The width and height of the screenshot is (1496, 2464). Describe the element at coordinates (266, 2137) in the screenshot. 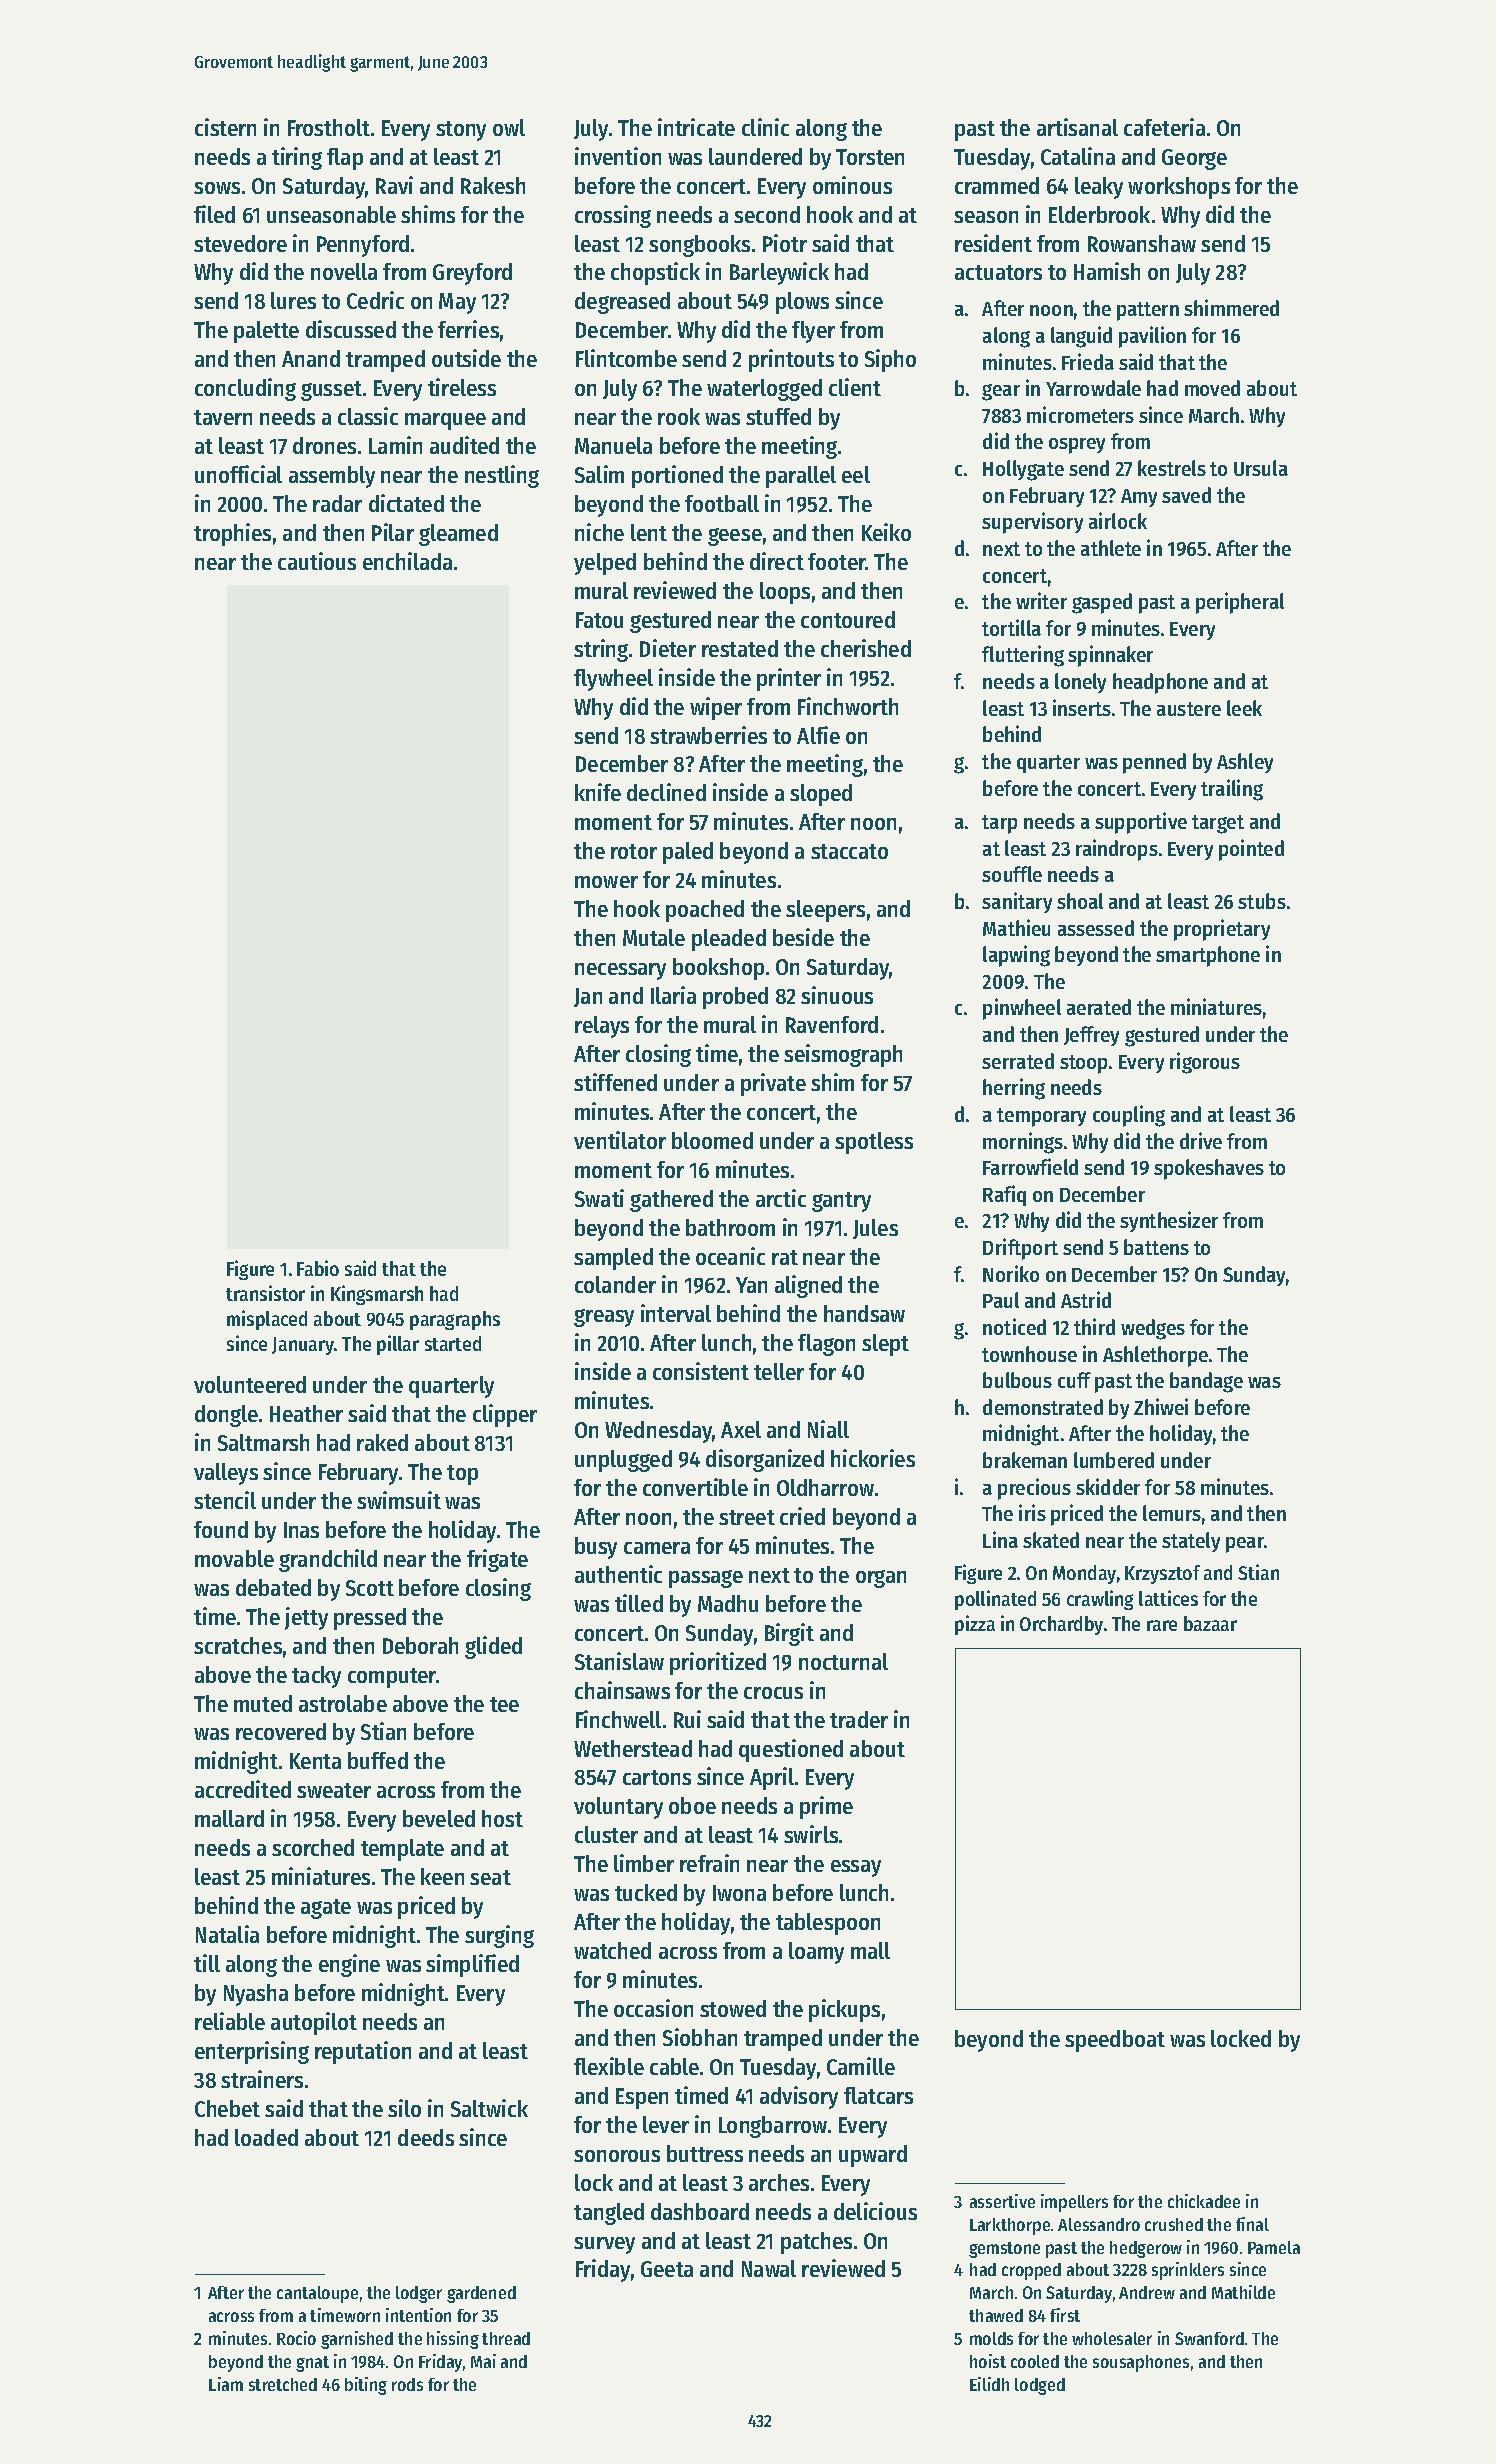

I see `loaded` at that location.
